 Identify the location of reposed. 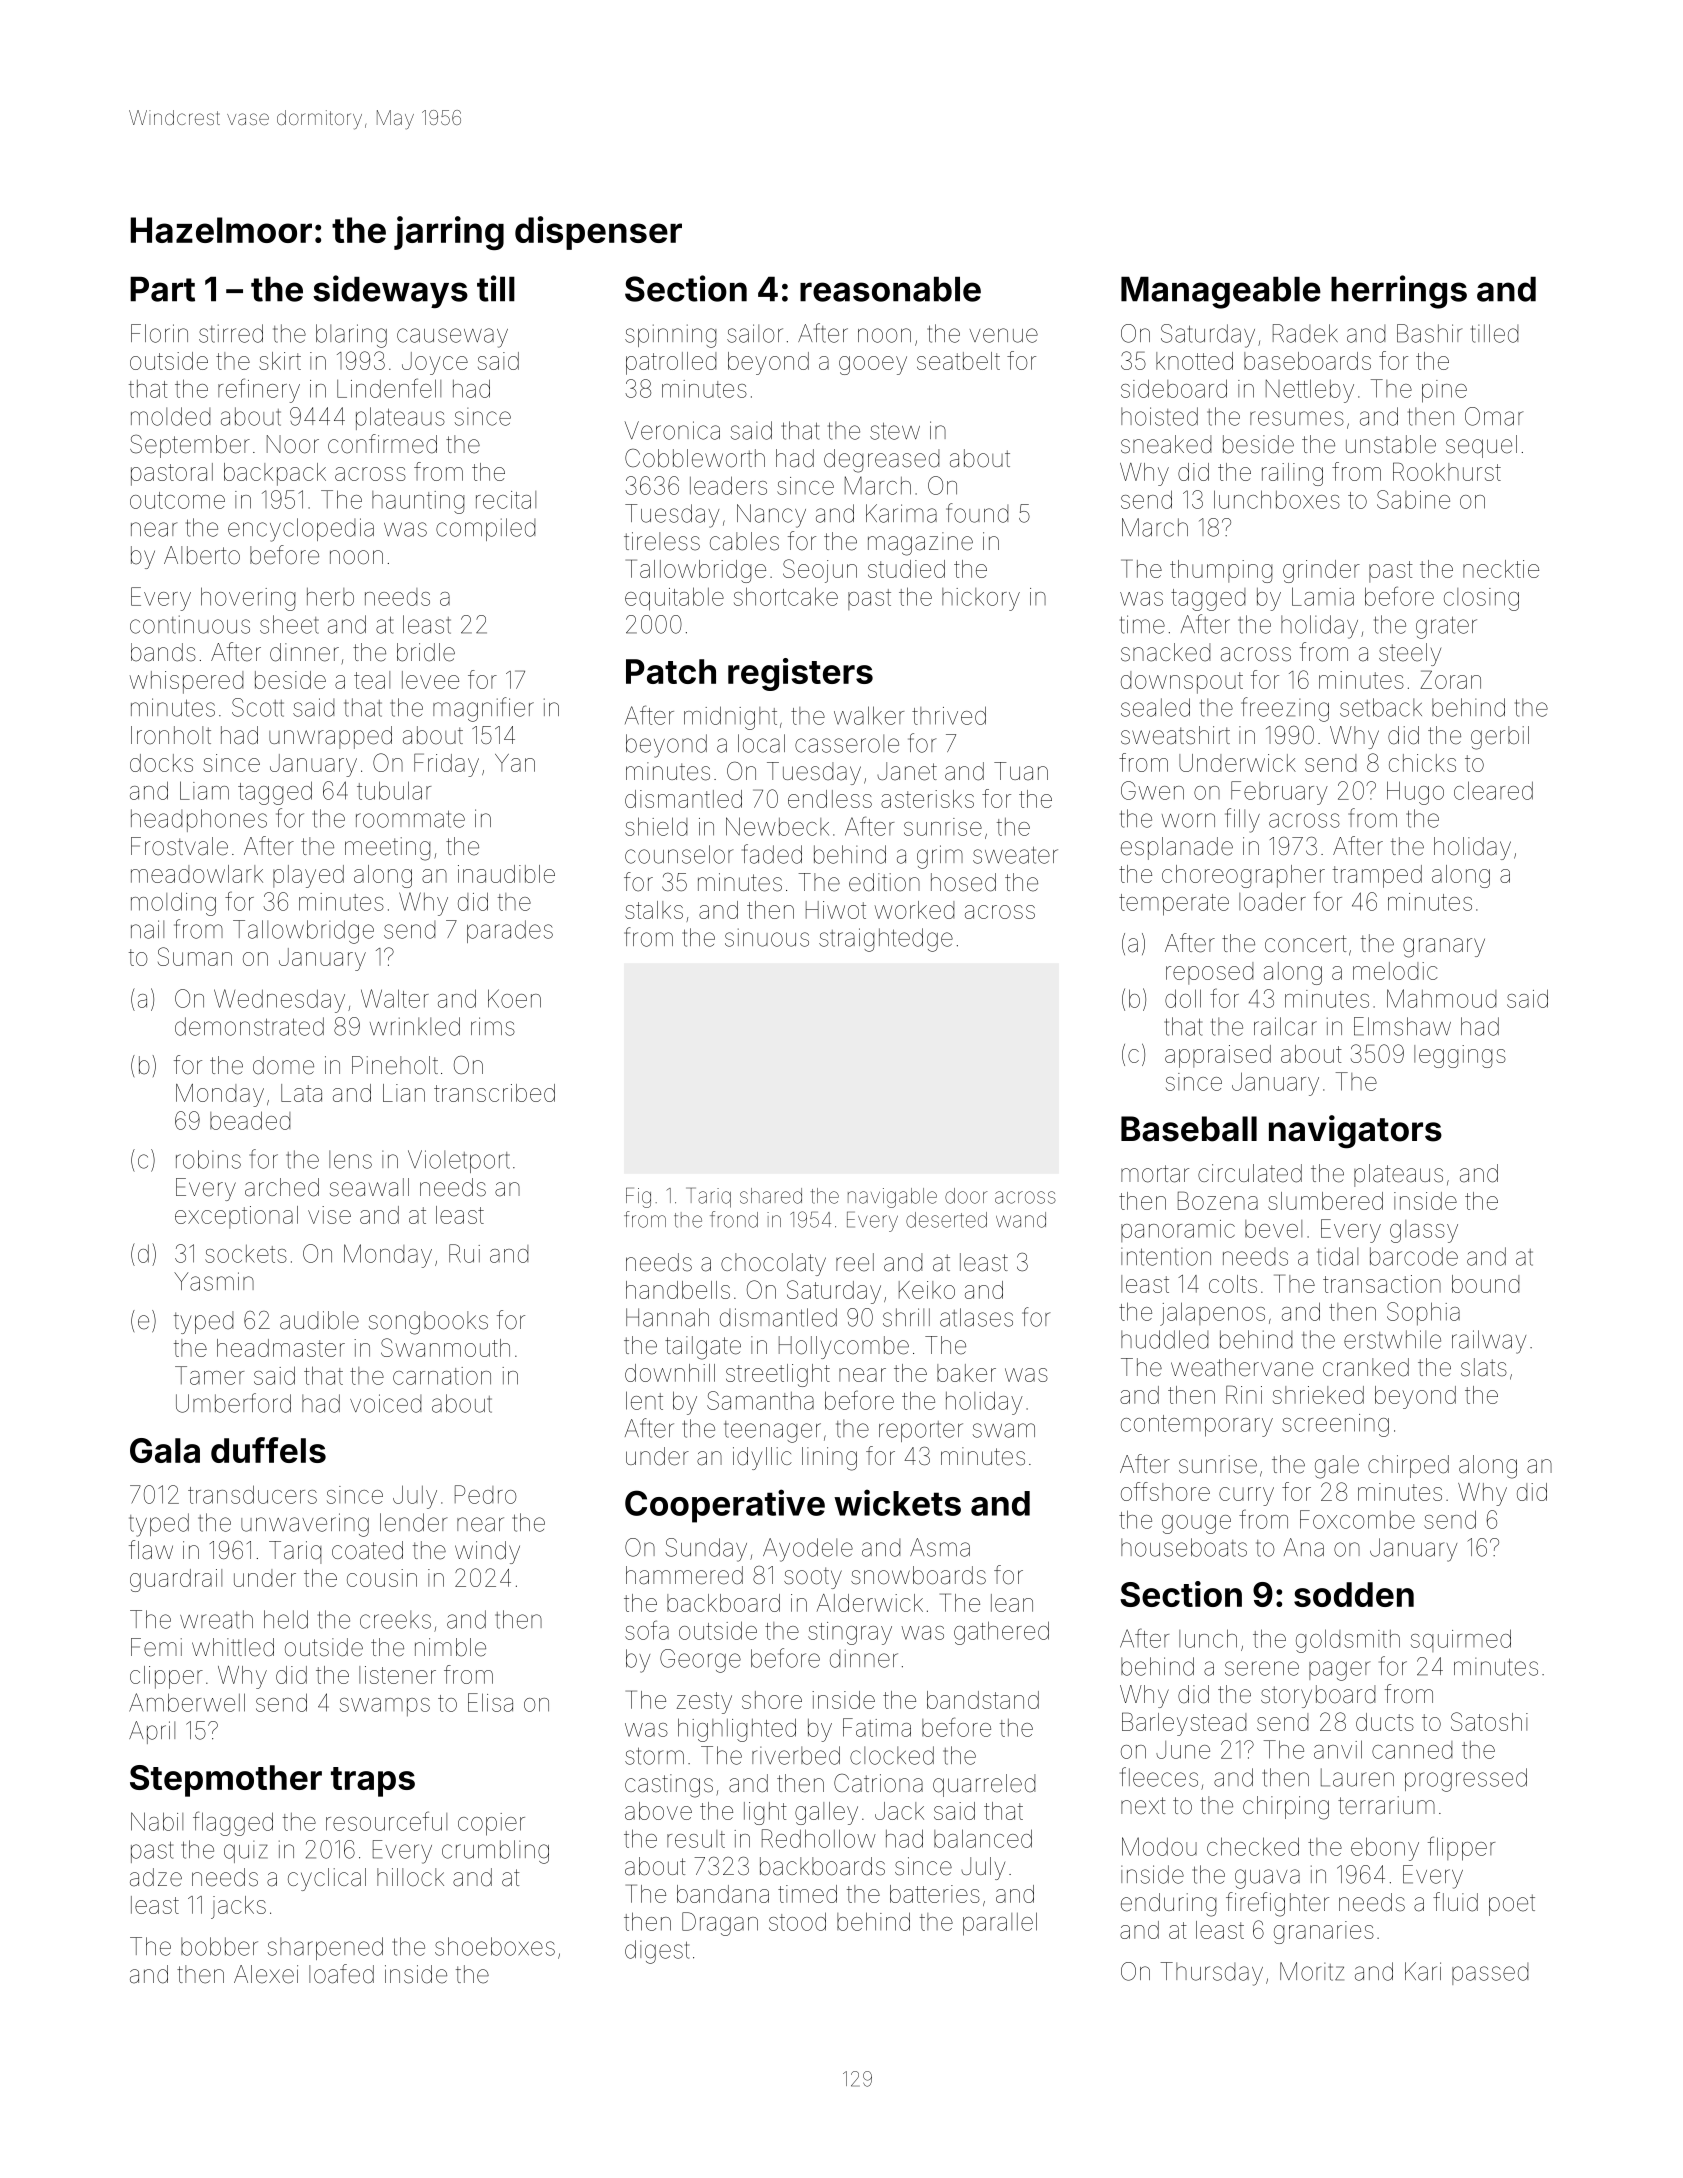
(1209, 973).
